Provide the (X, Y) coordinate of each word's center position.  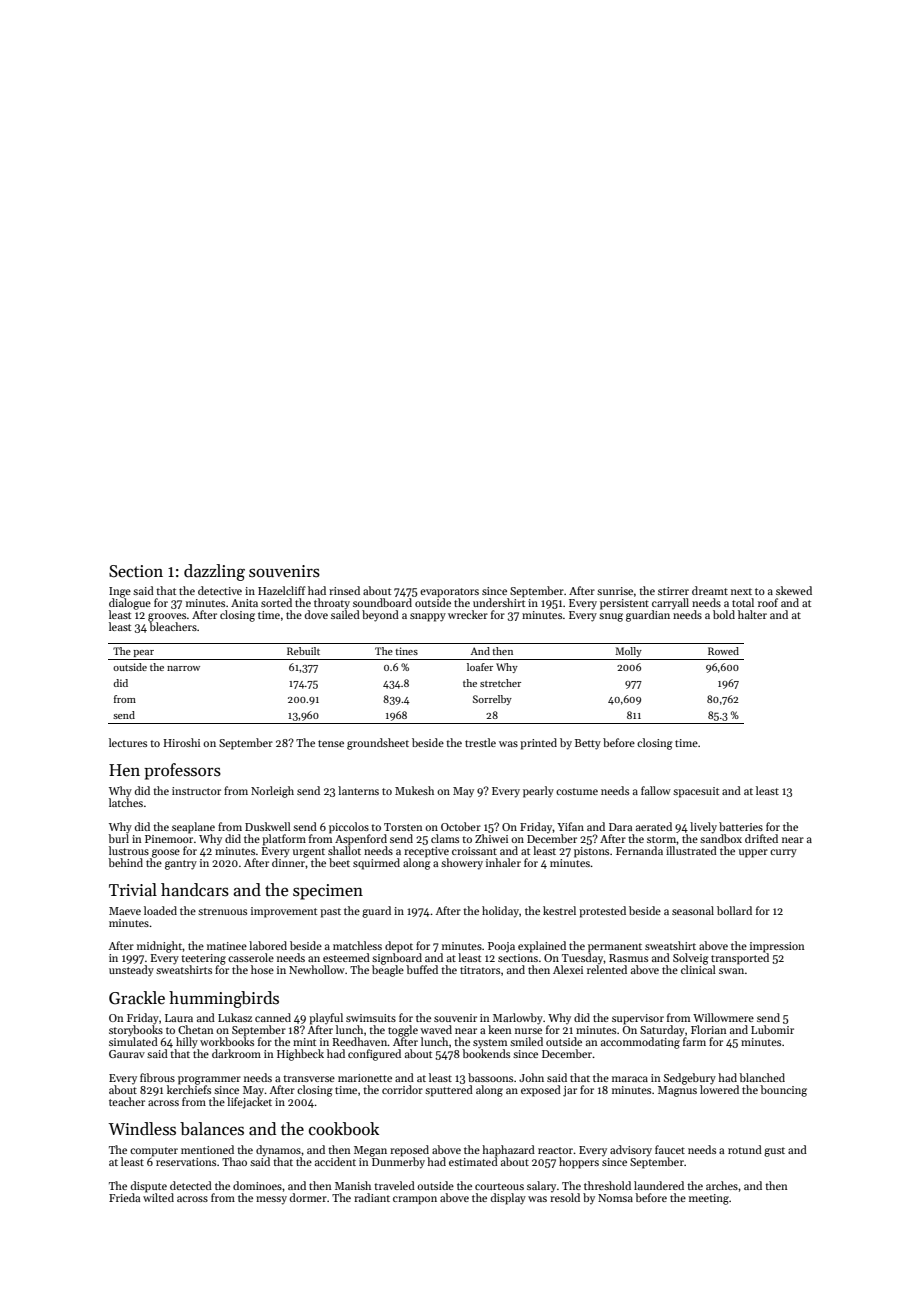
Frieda (124, 1197)
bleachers (173, 626)
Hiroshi (181, 742)
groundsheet (378, 744)
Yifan (570, 826)
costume (577, 791)
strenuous (222, 911)
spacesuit (696, 792)
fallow (656, 790)
